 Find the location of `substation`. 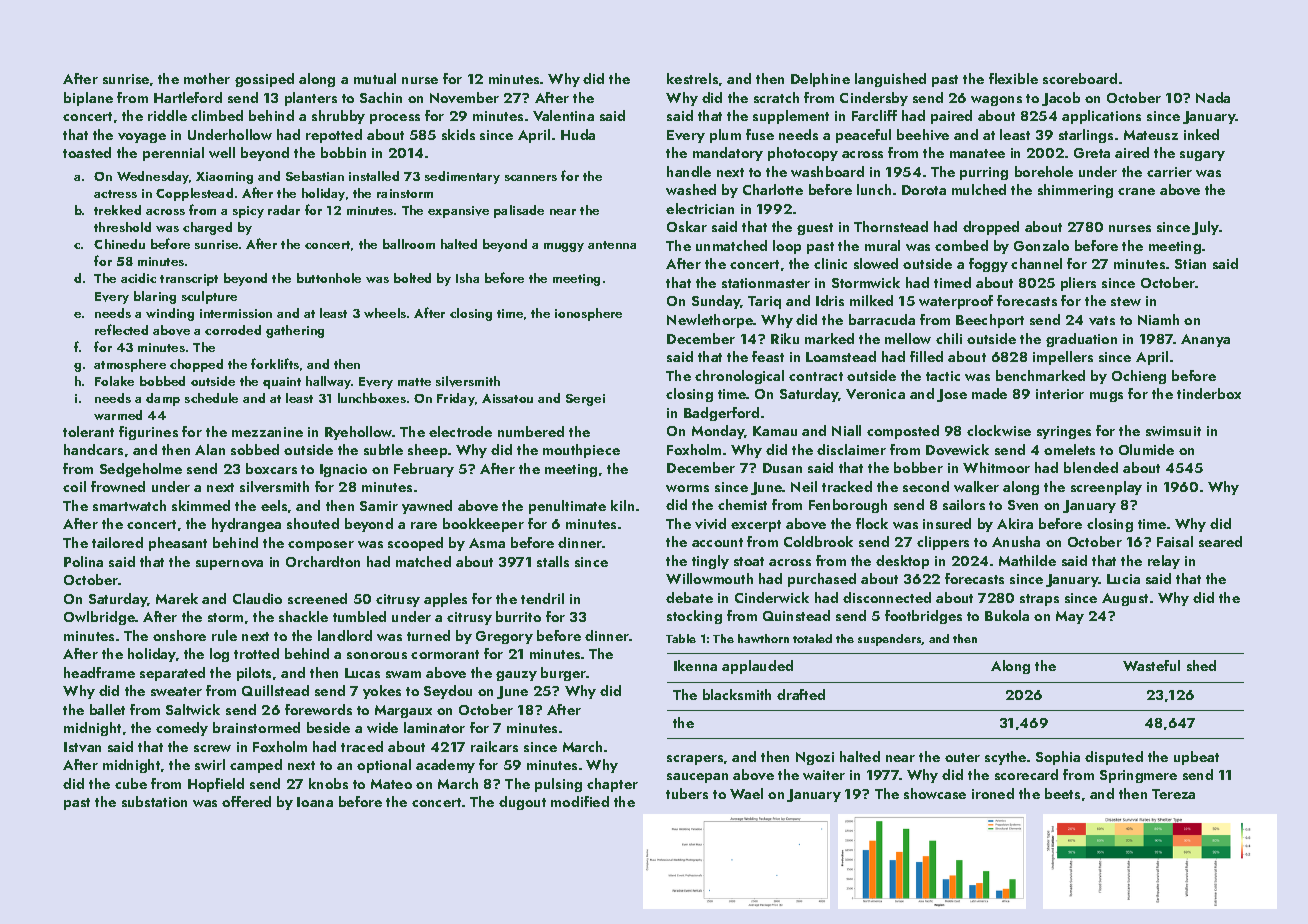

substation is located at coordinates (154, 801).
